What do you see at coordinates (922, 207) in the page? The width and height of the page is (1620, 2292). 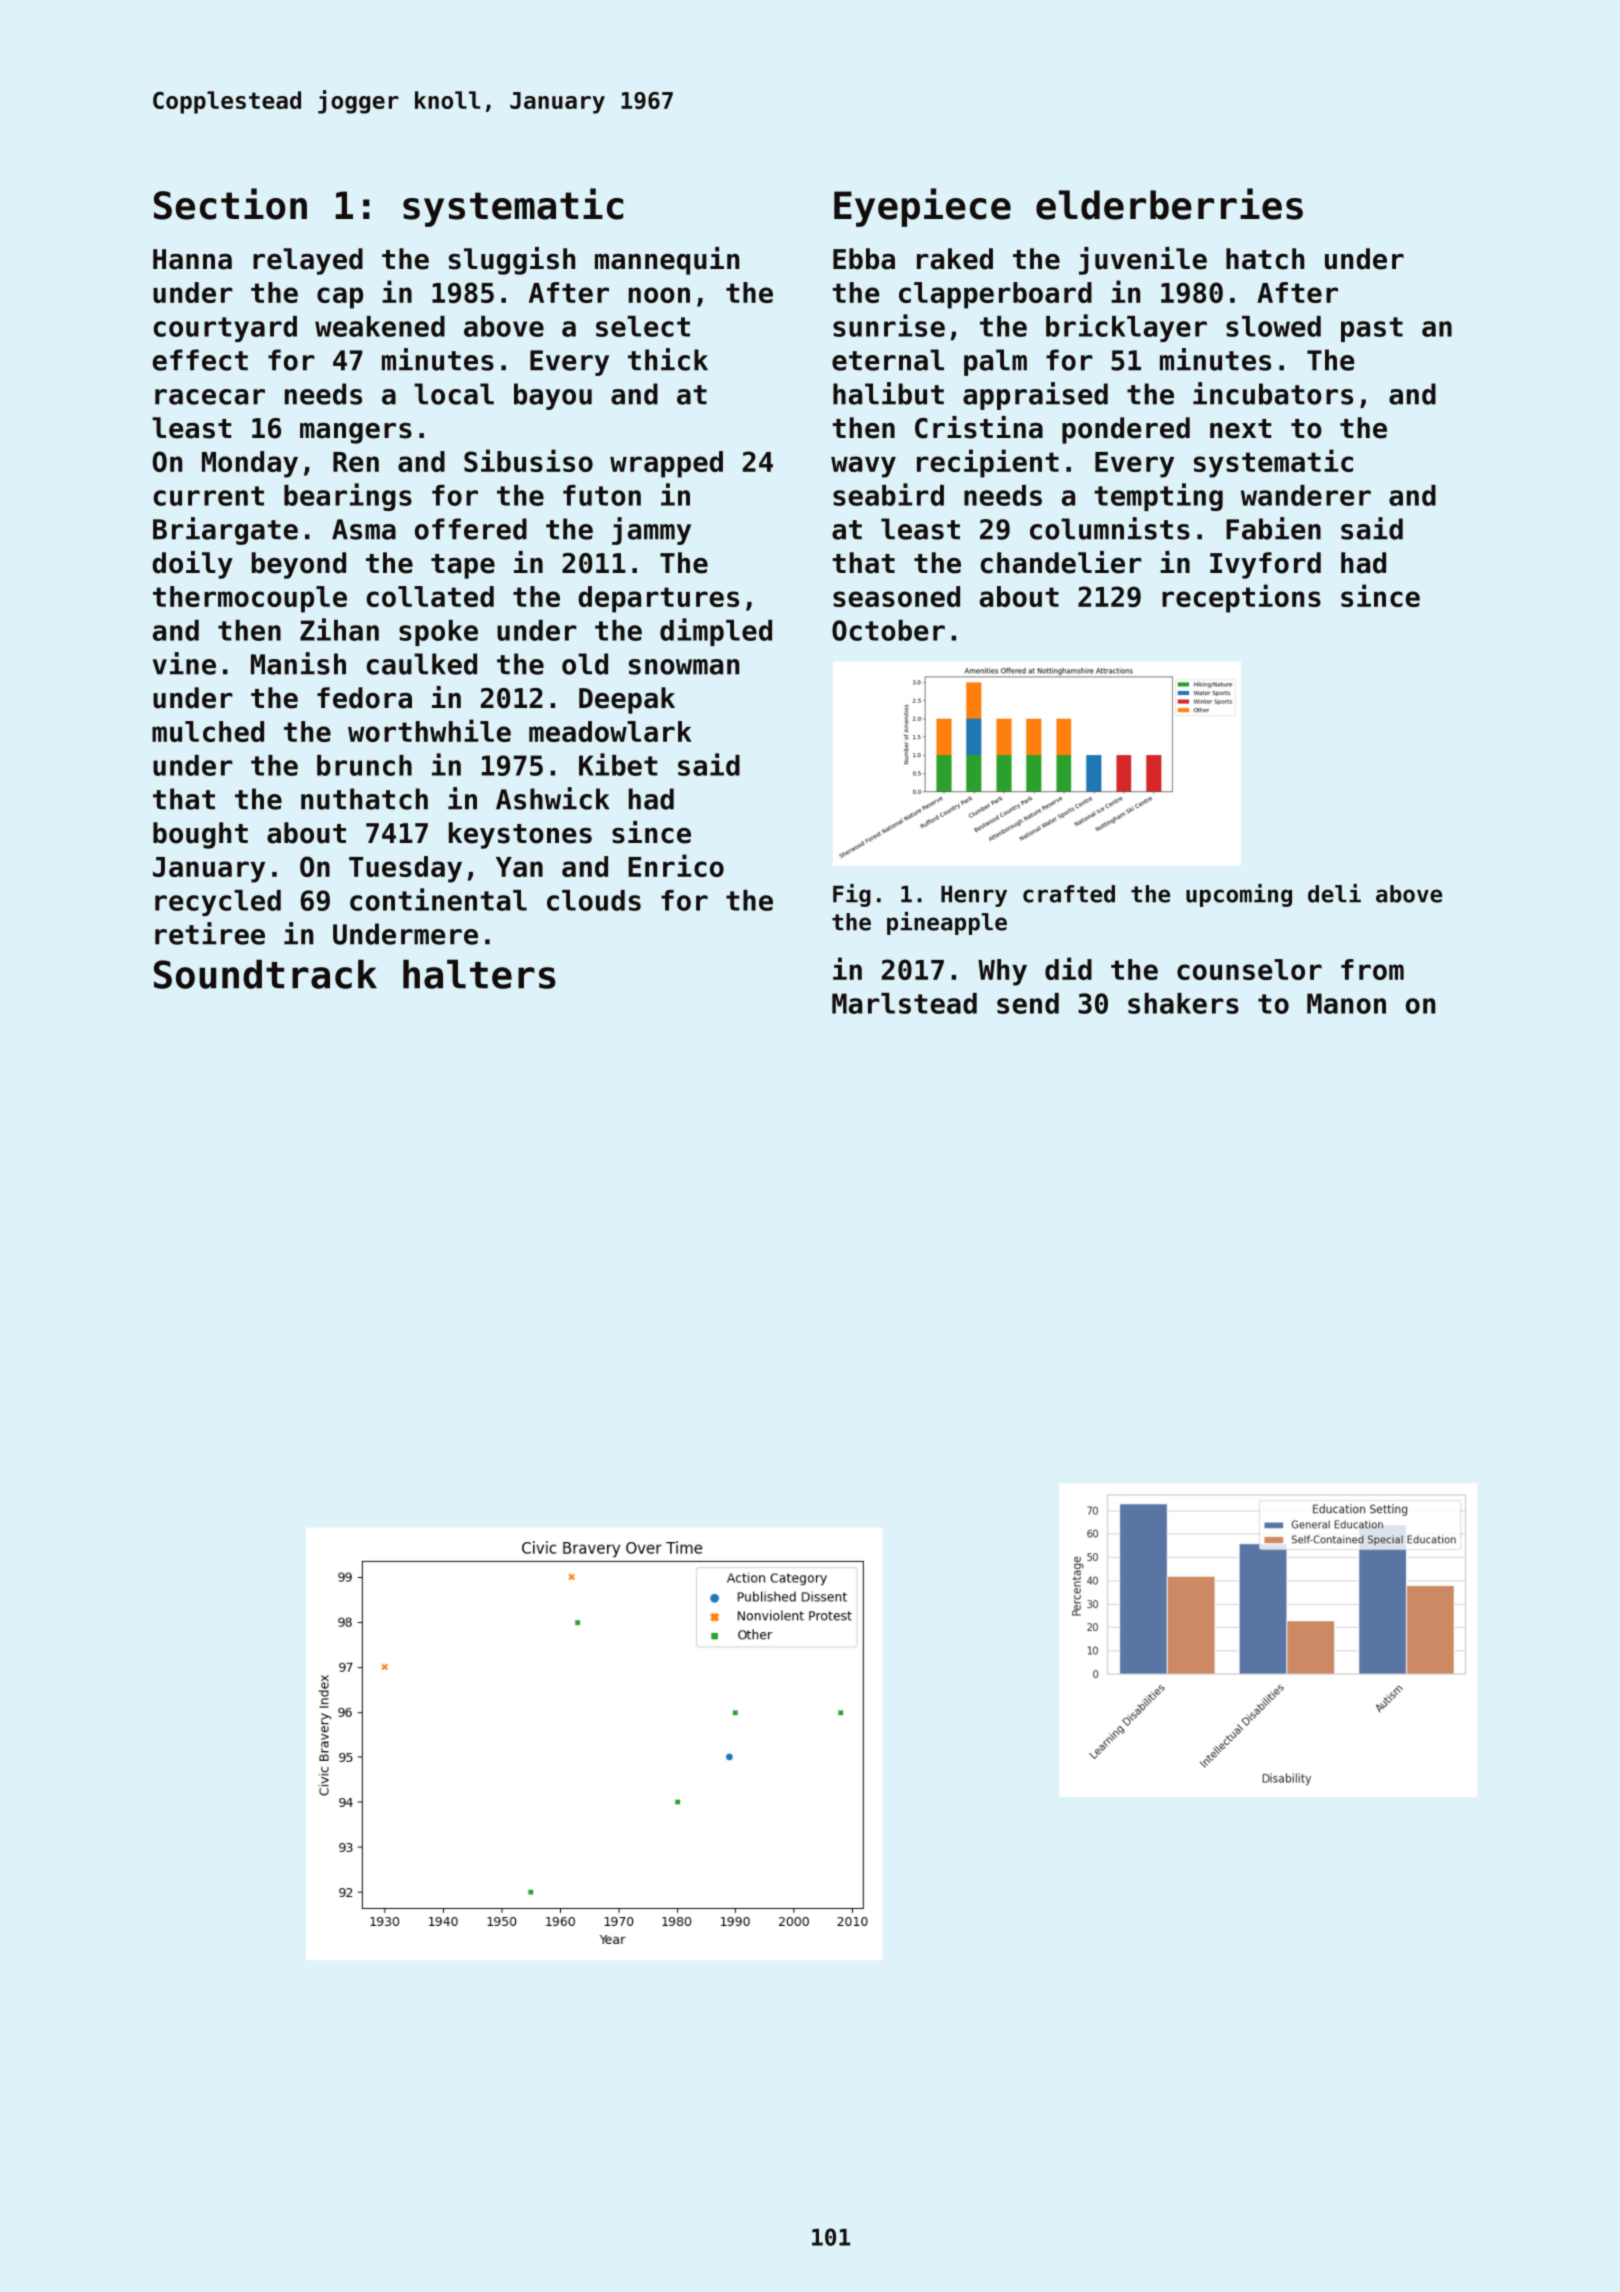 I see `Eyepiece` at bounding box center [922, 207].
